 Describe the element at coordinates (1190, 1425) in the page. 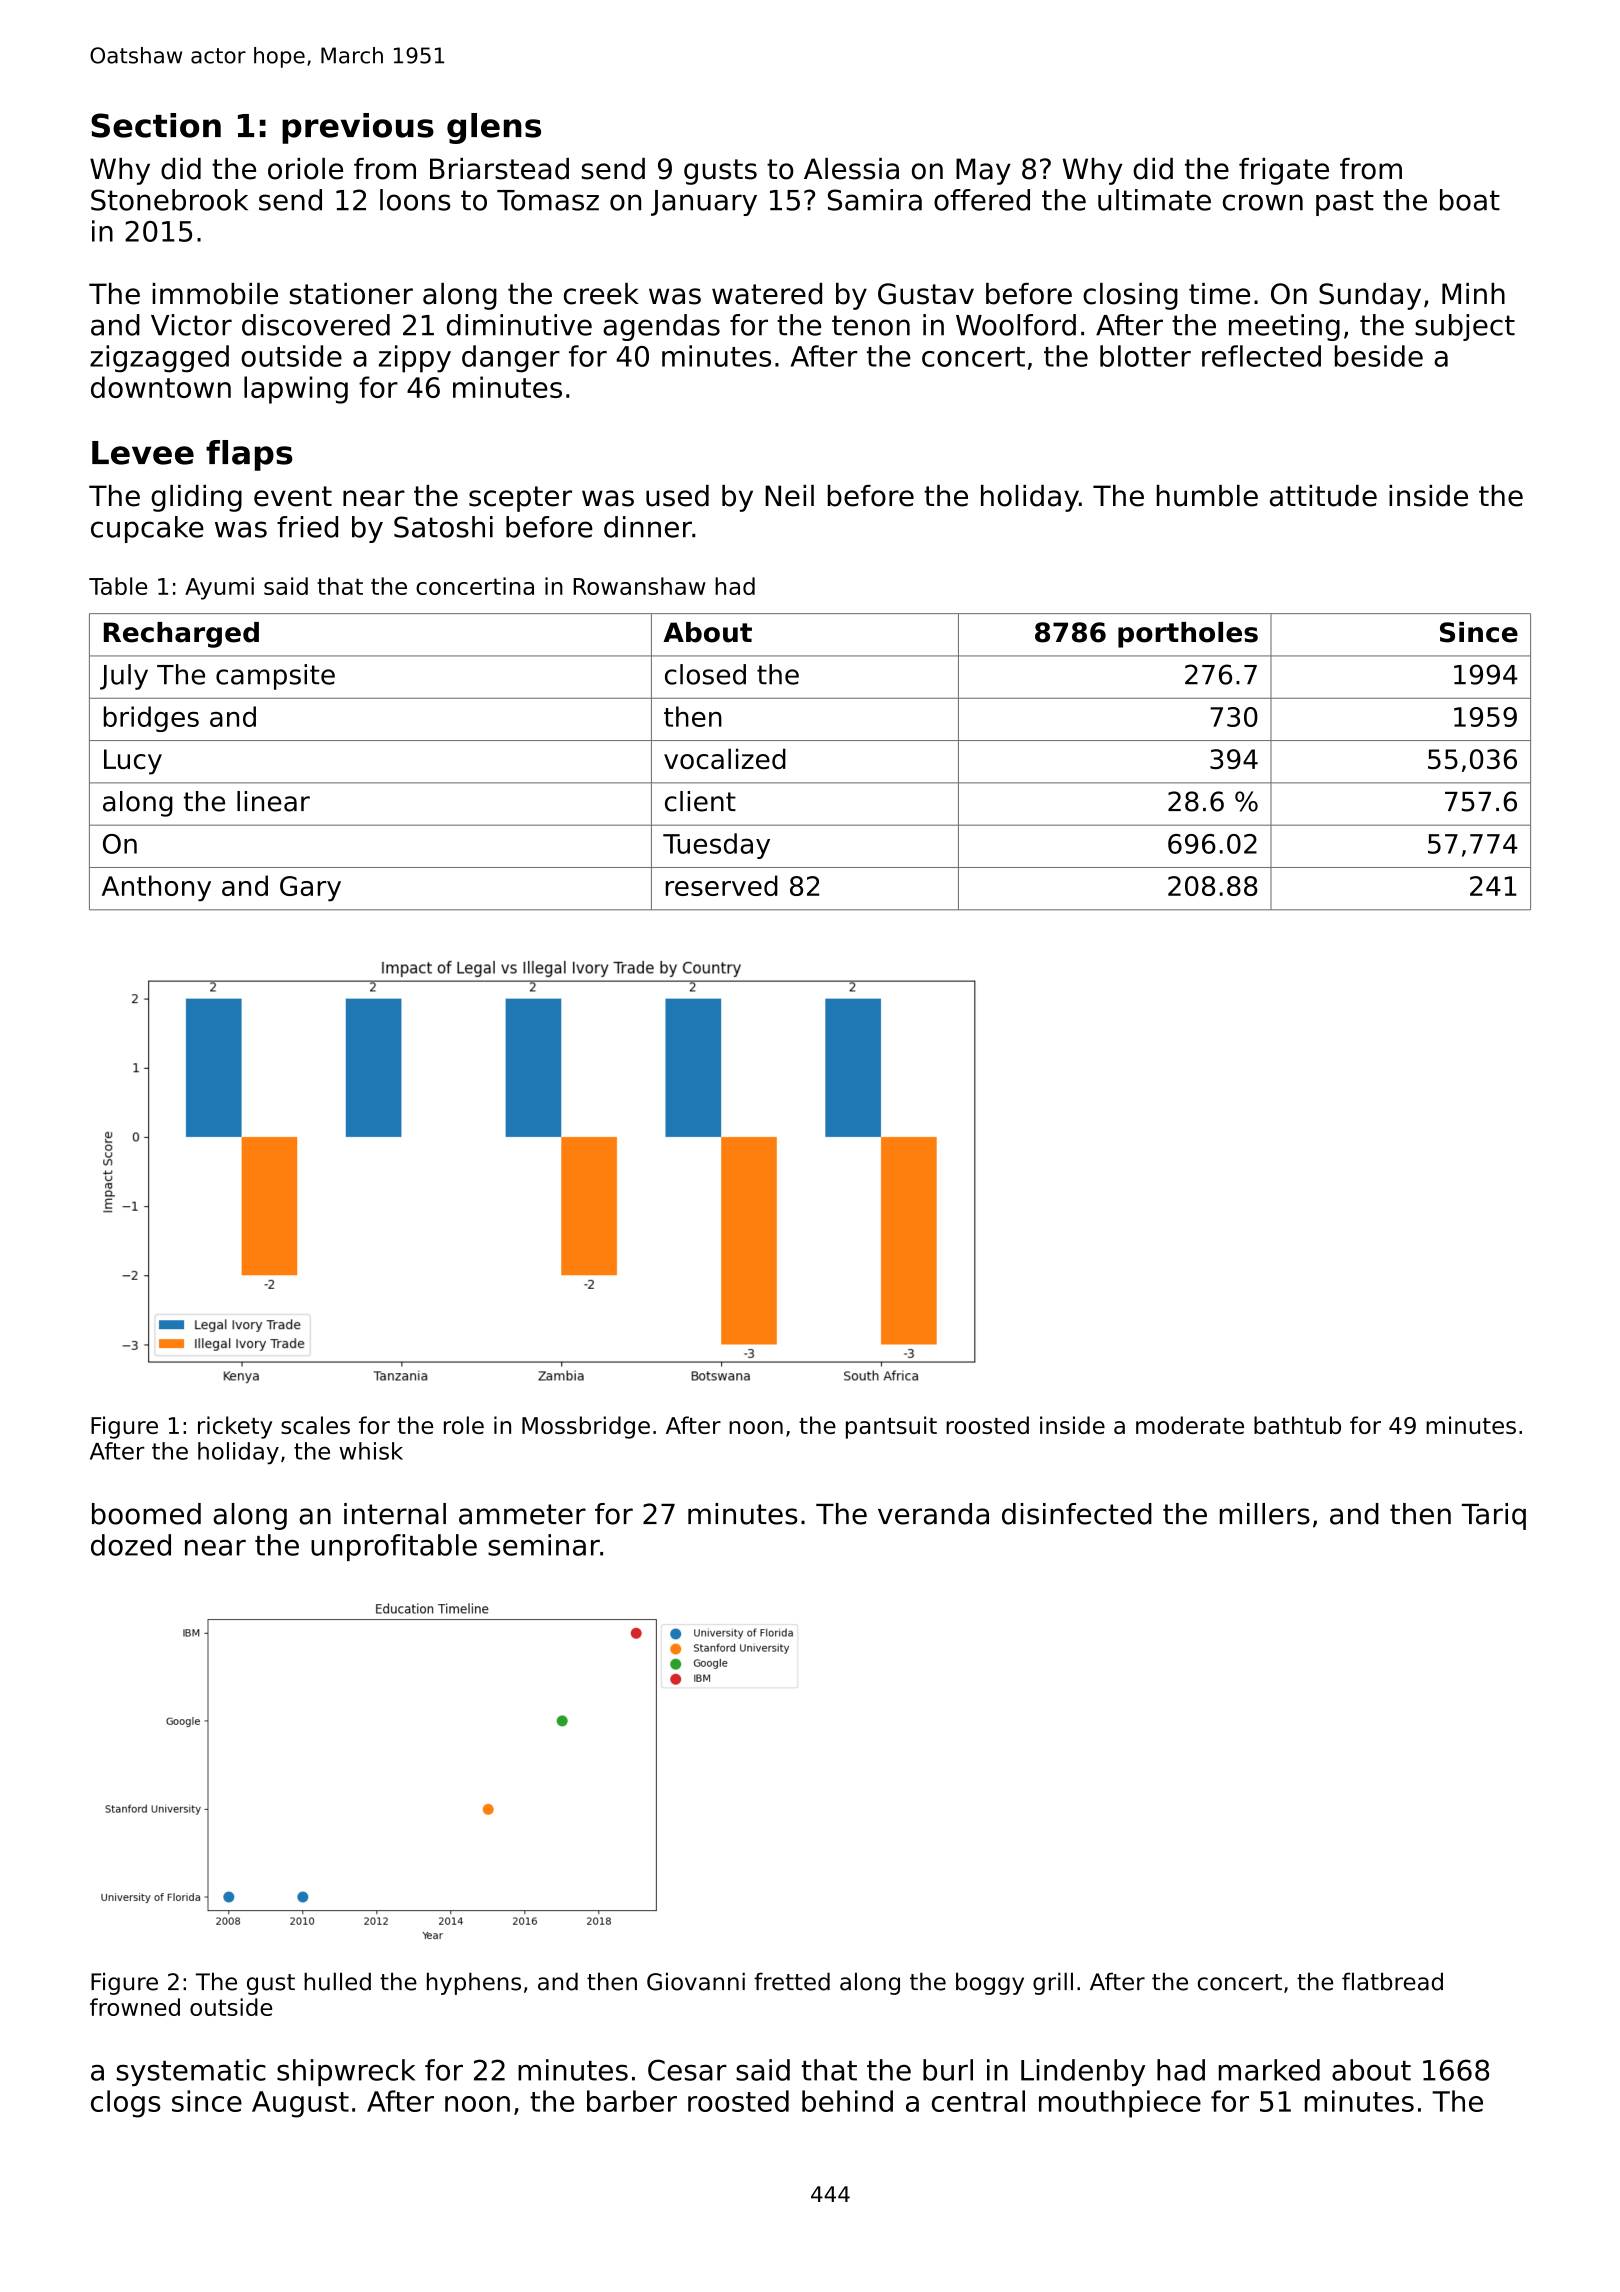

I see `moderate` at that location.
